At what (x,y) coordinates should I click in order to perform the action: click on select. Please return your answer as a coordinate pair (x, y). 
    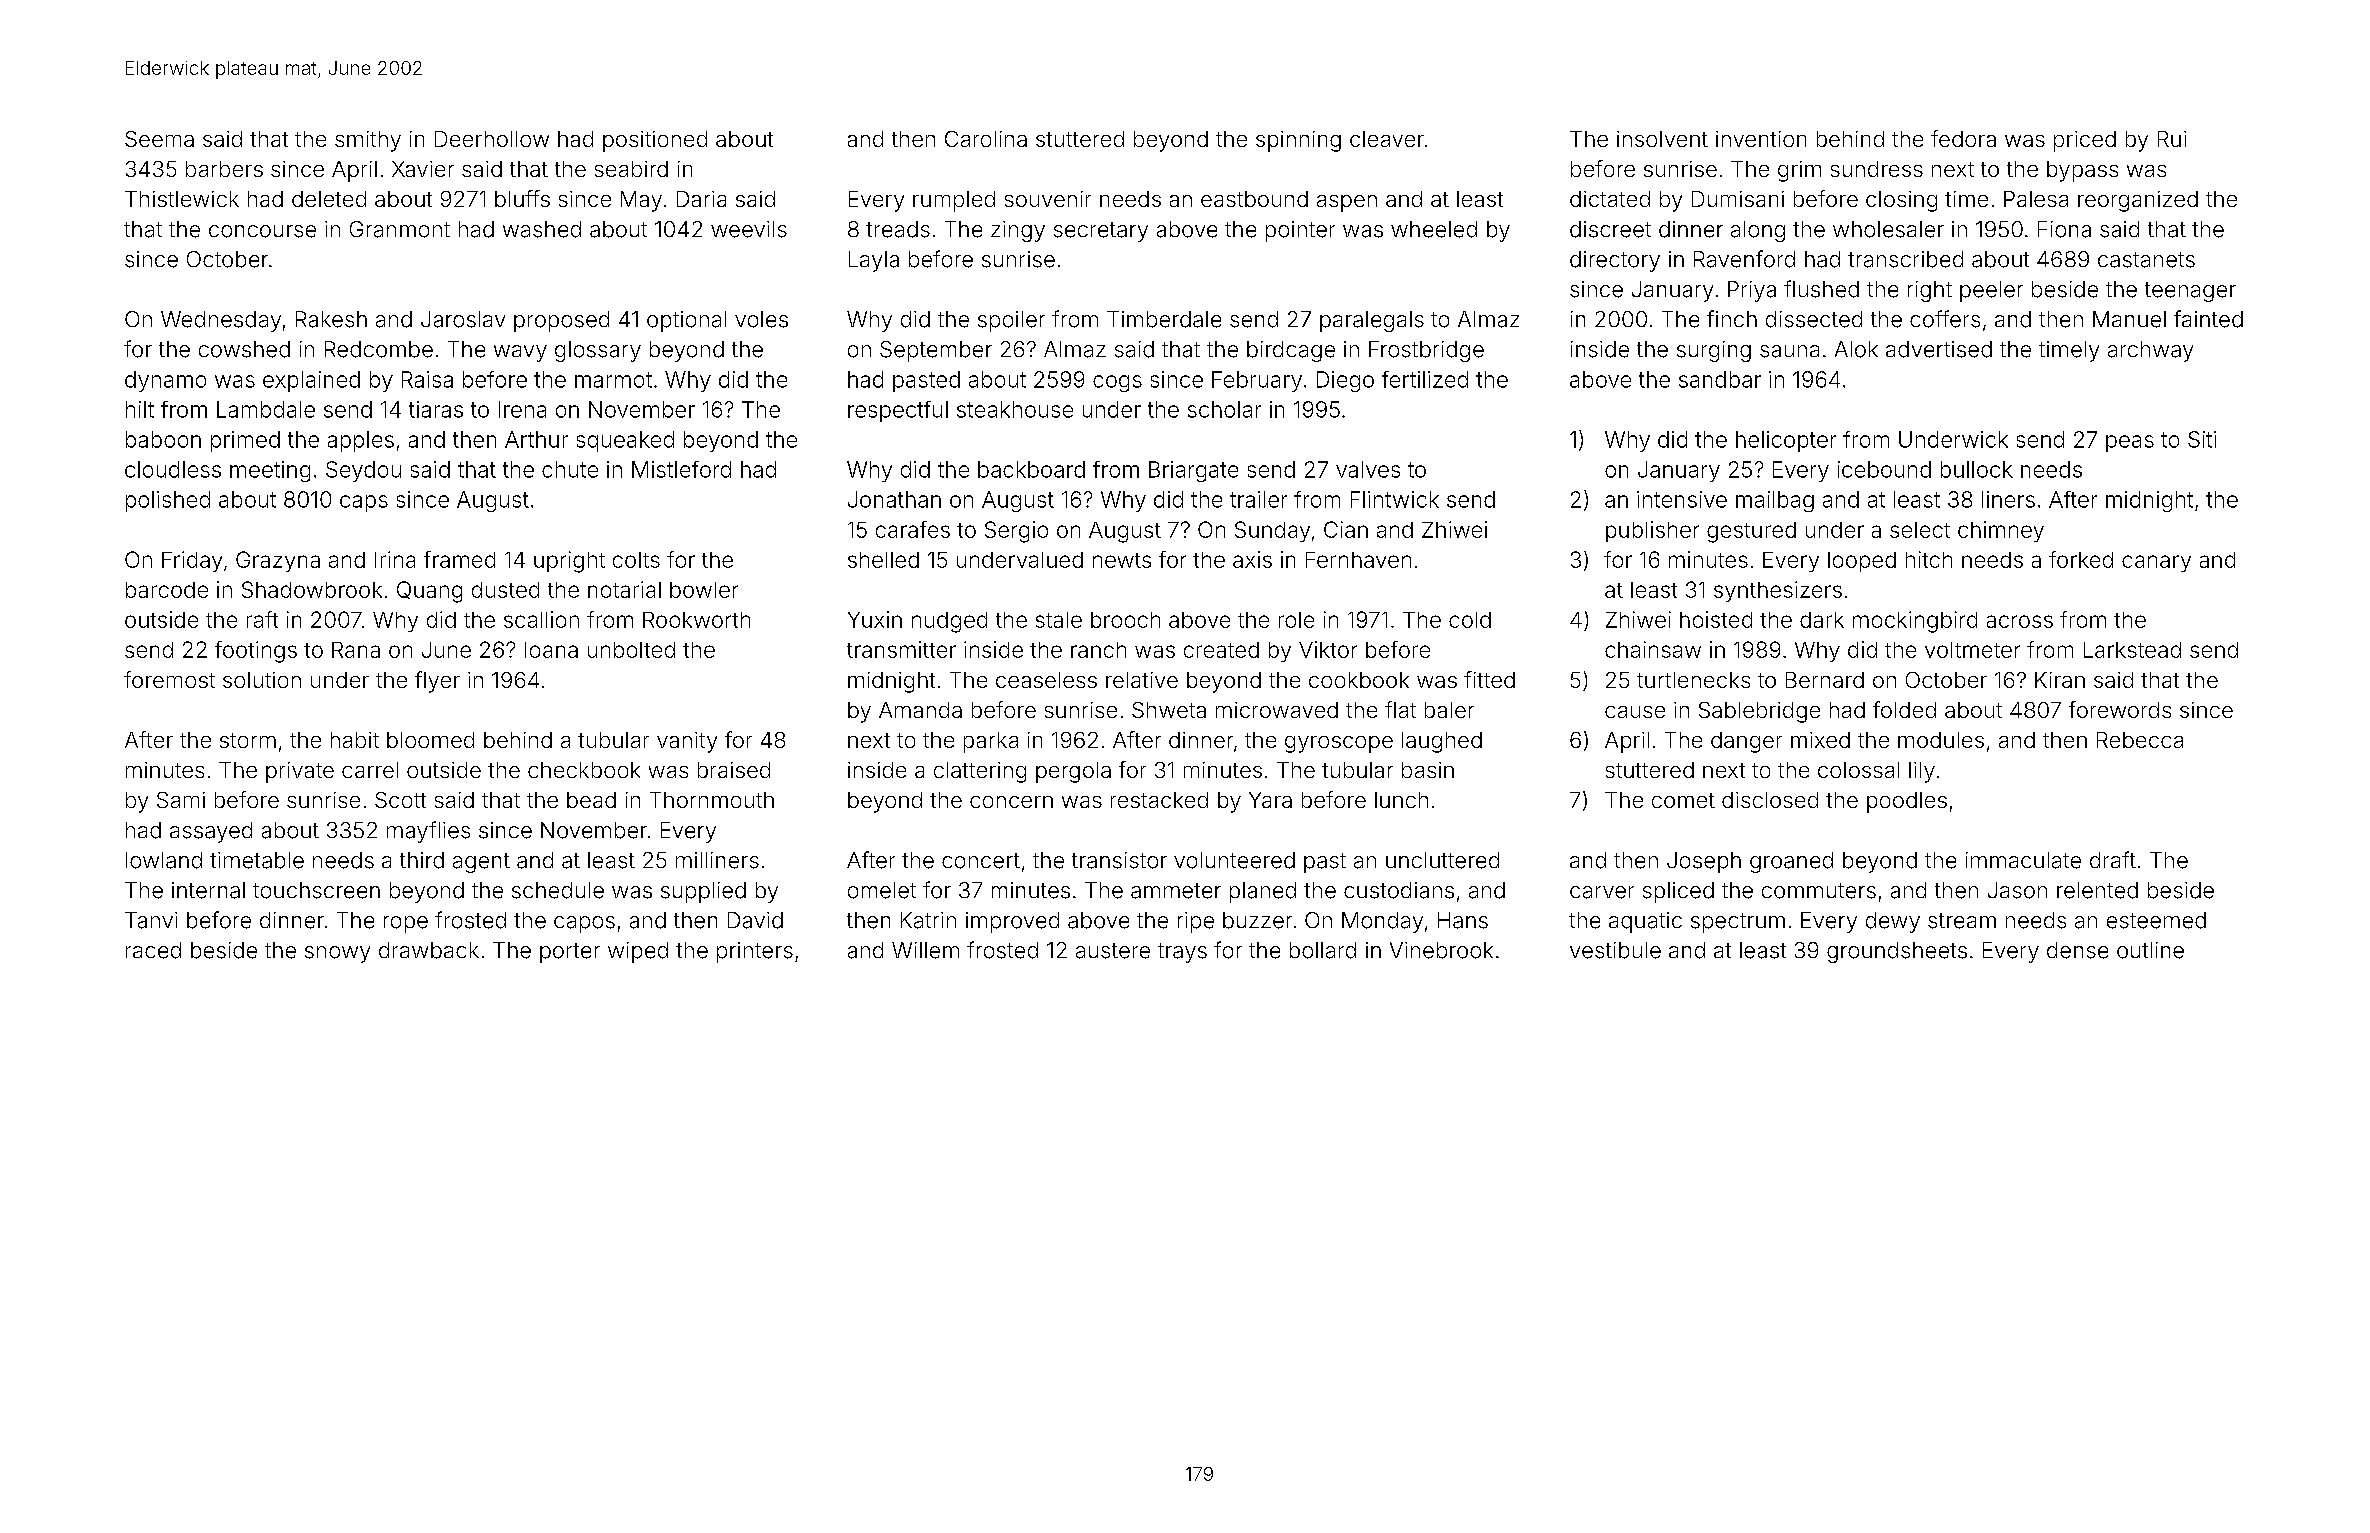
    Looking at the image, I should click on (1920, 530).
